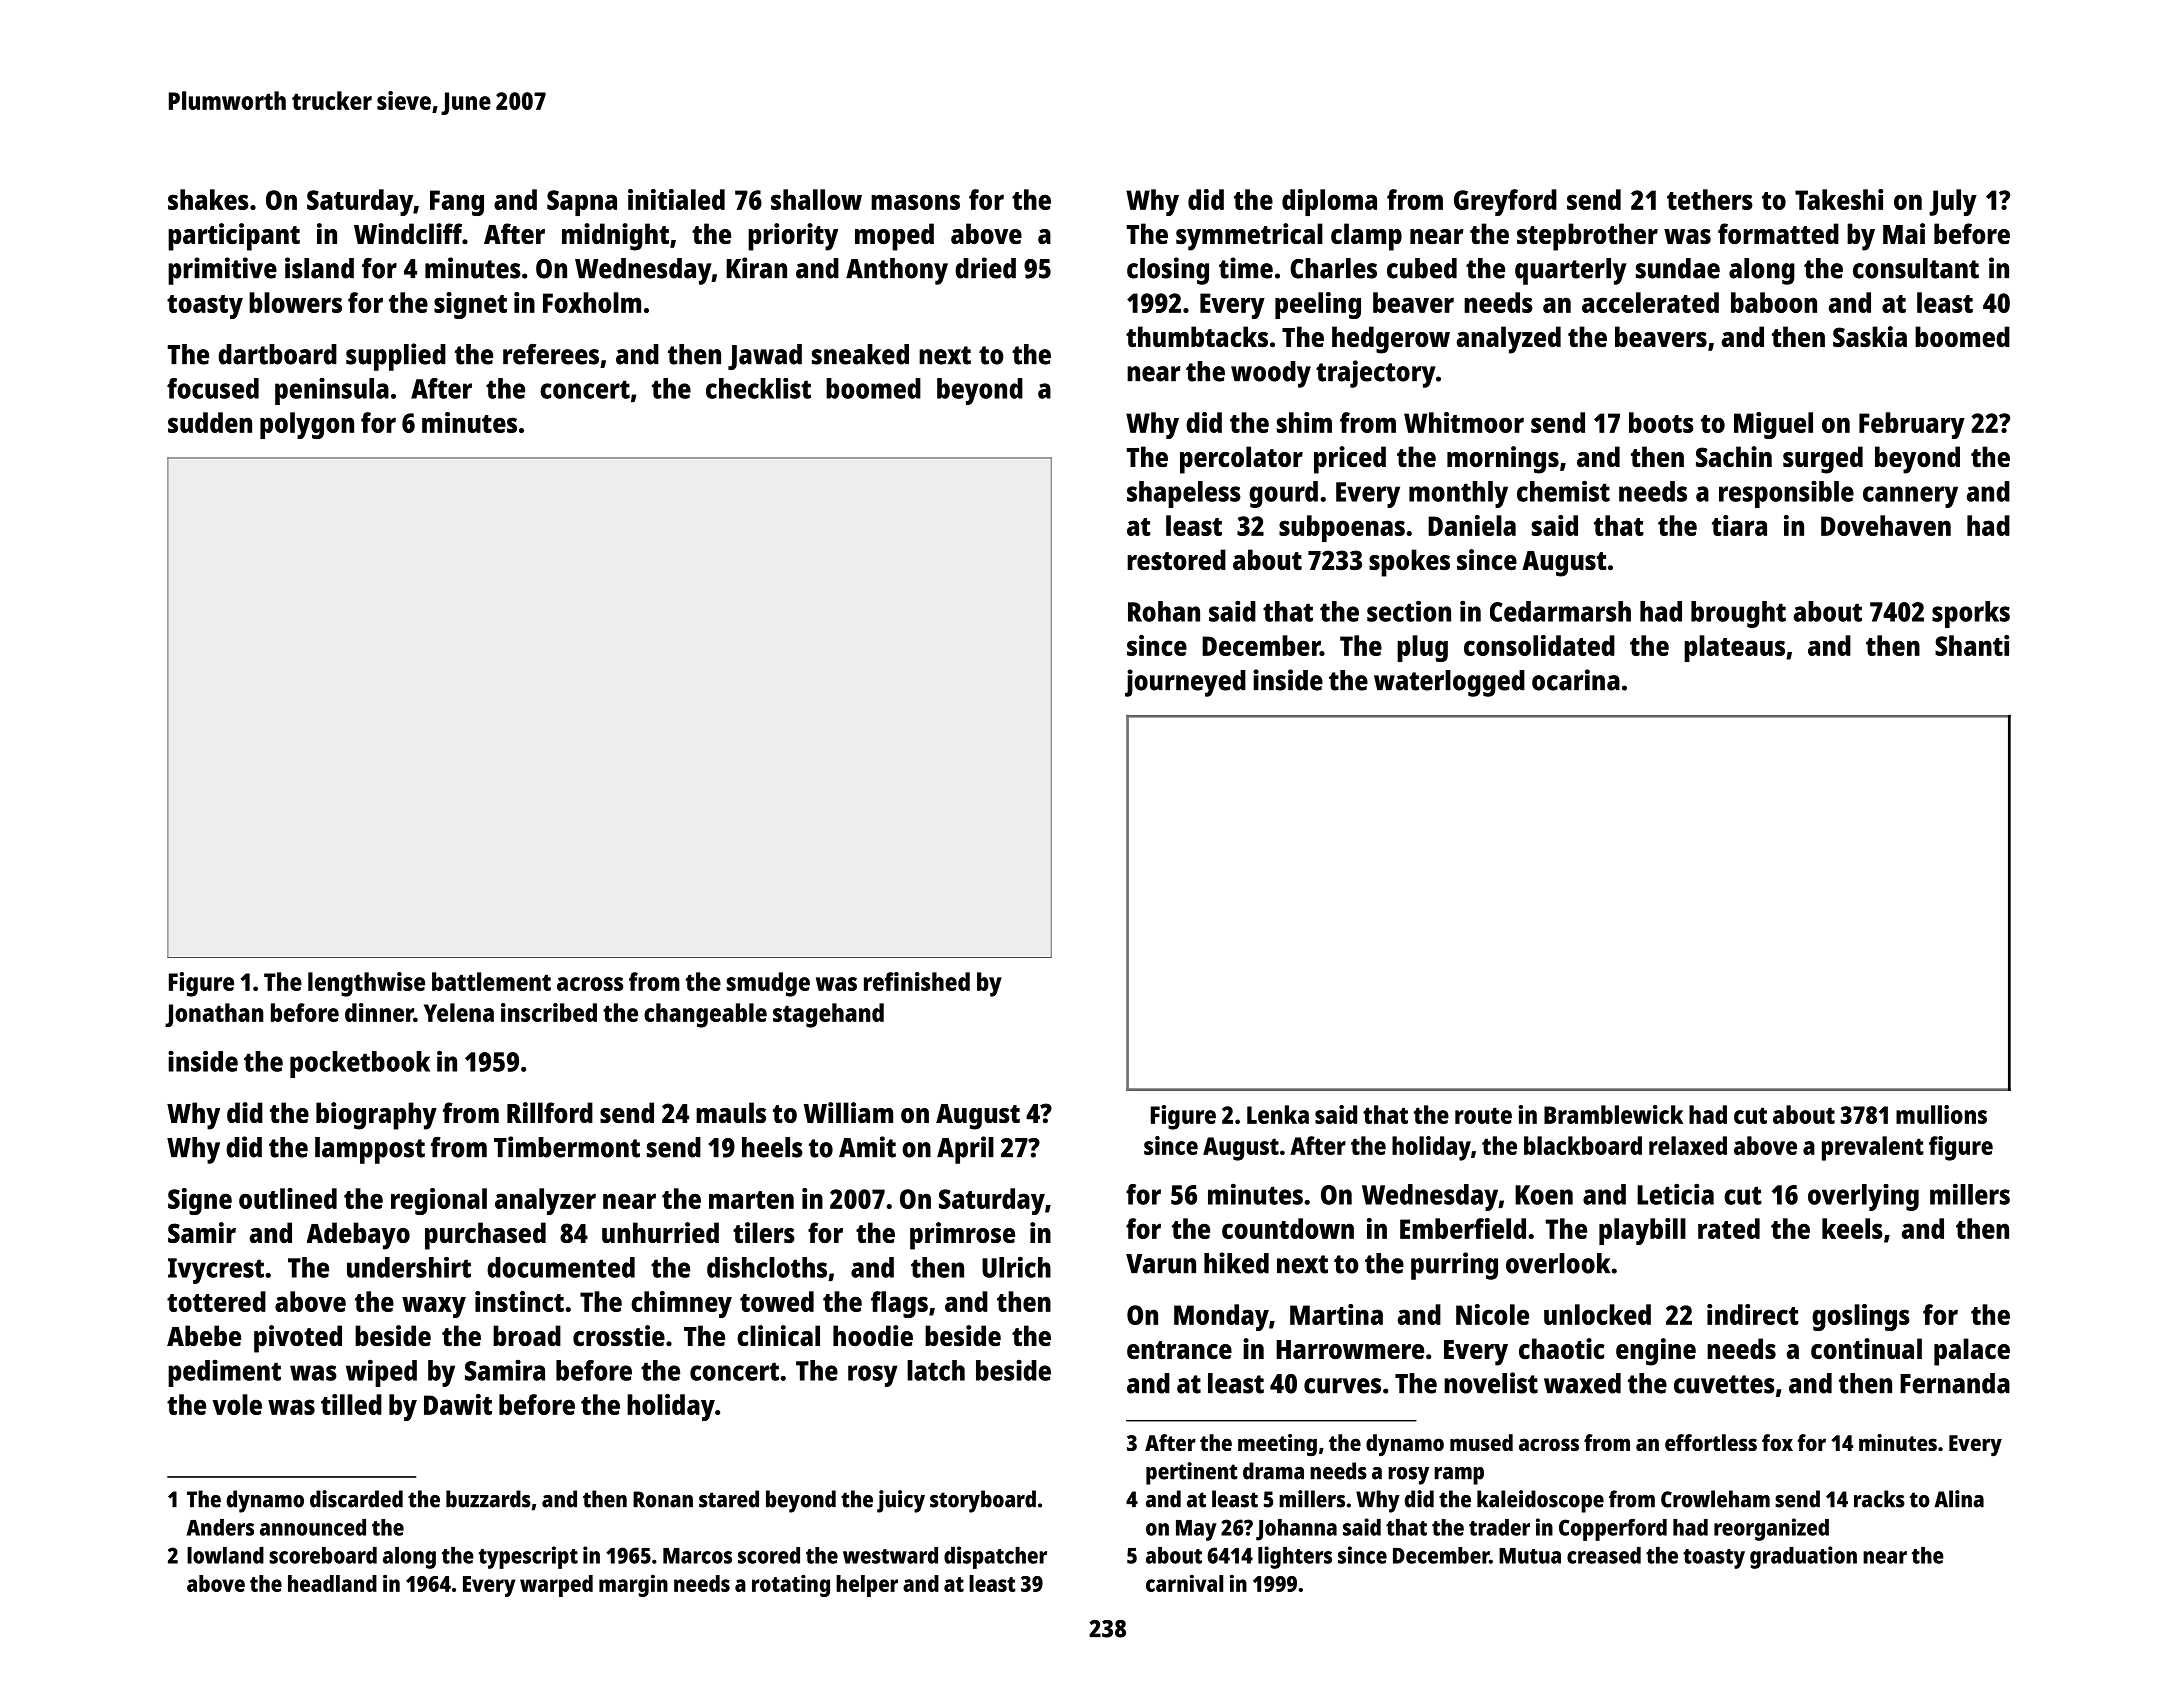  I want to click on carnival, so click(1184, 1583).
